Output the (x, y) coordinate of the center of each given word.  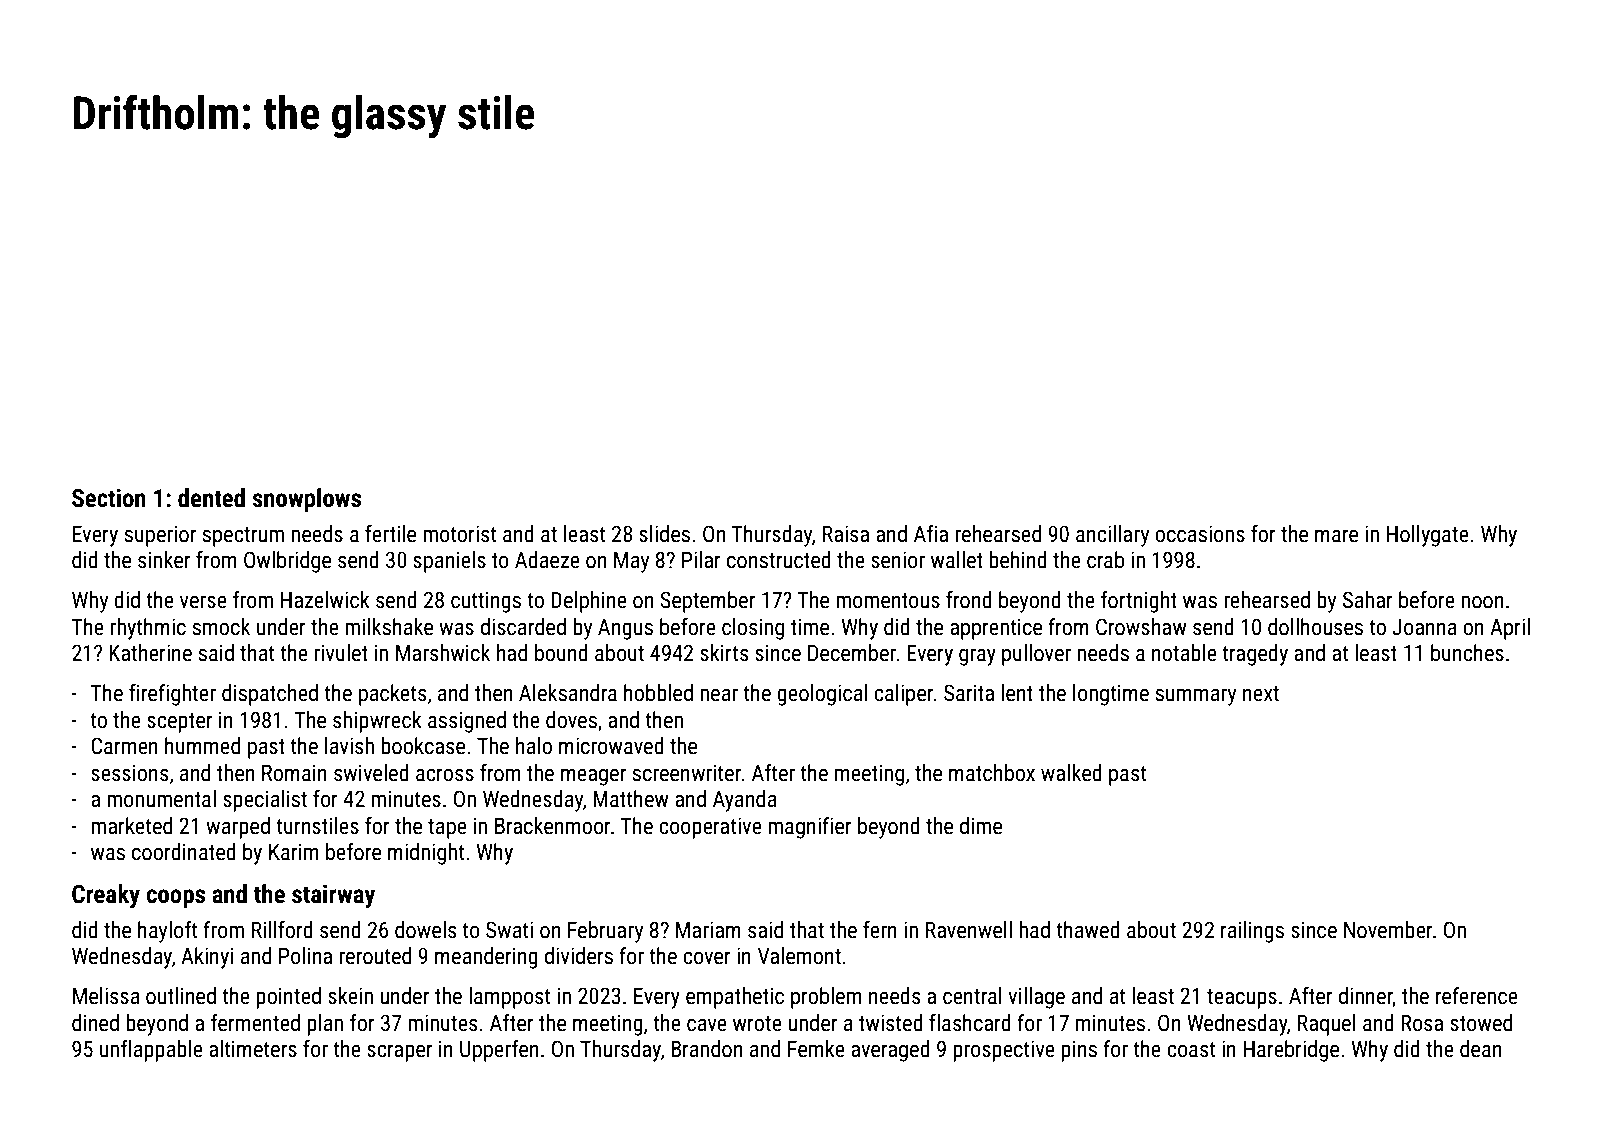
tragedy (1255, 655)
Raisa (846, 534)
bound (561, 653)
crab (1105, 560)
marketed (131, 826)
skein (350, 996)
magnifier (809, 828)
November (1388, 930)
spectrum (243, 537)
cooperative (710, 828)
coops (176, 898)
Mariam (708, 929)
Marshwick (443, 653)
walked (1071, 773)
